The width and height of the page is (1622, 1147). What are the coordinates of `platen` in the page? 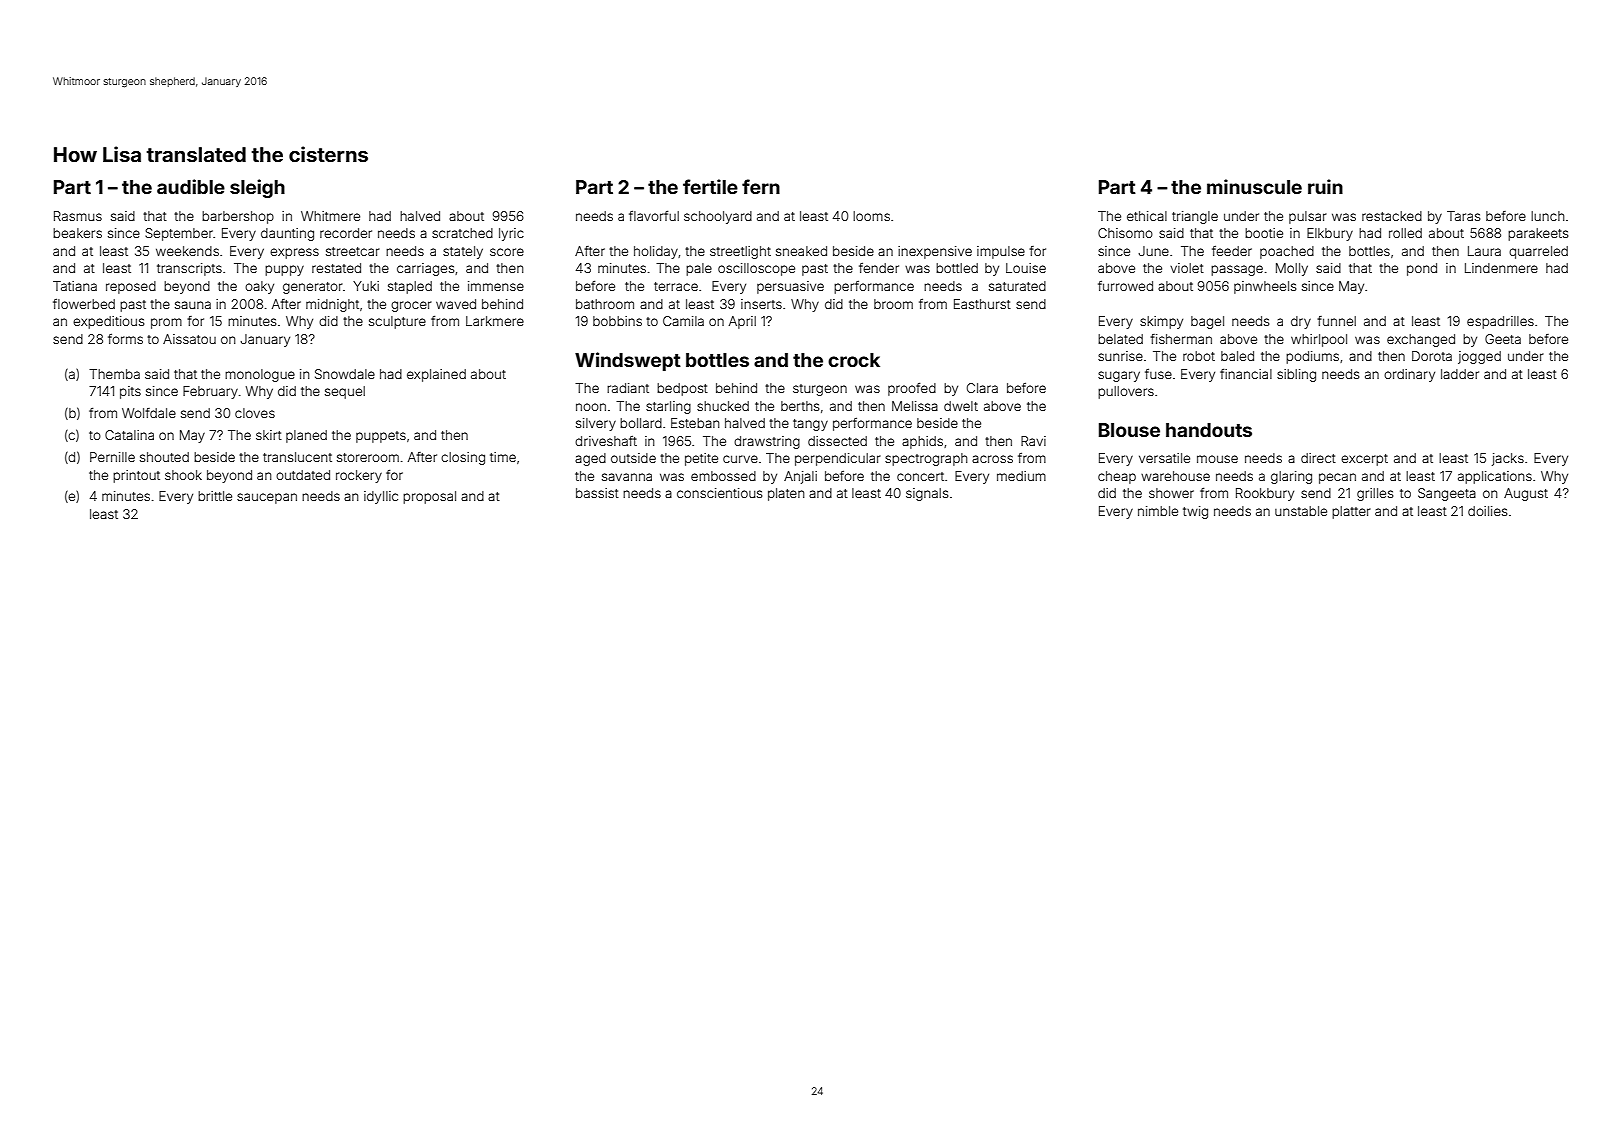 It's located at (786, 494).
